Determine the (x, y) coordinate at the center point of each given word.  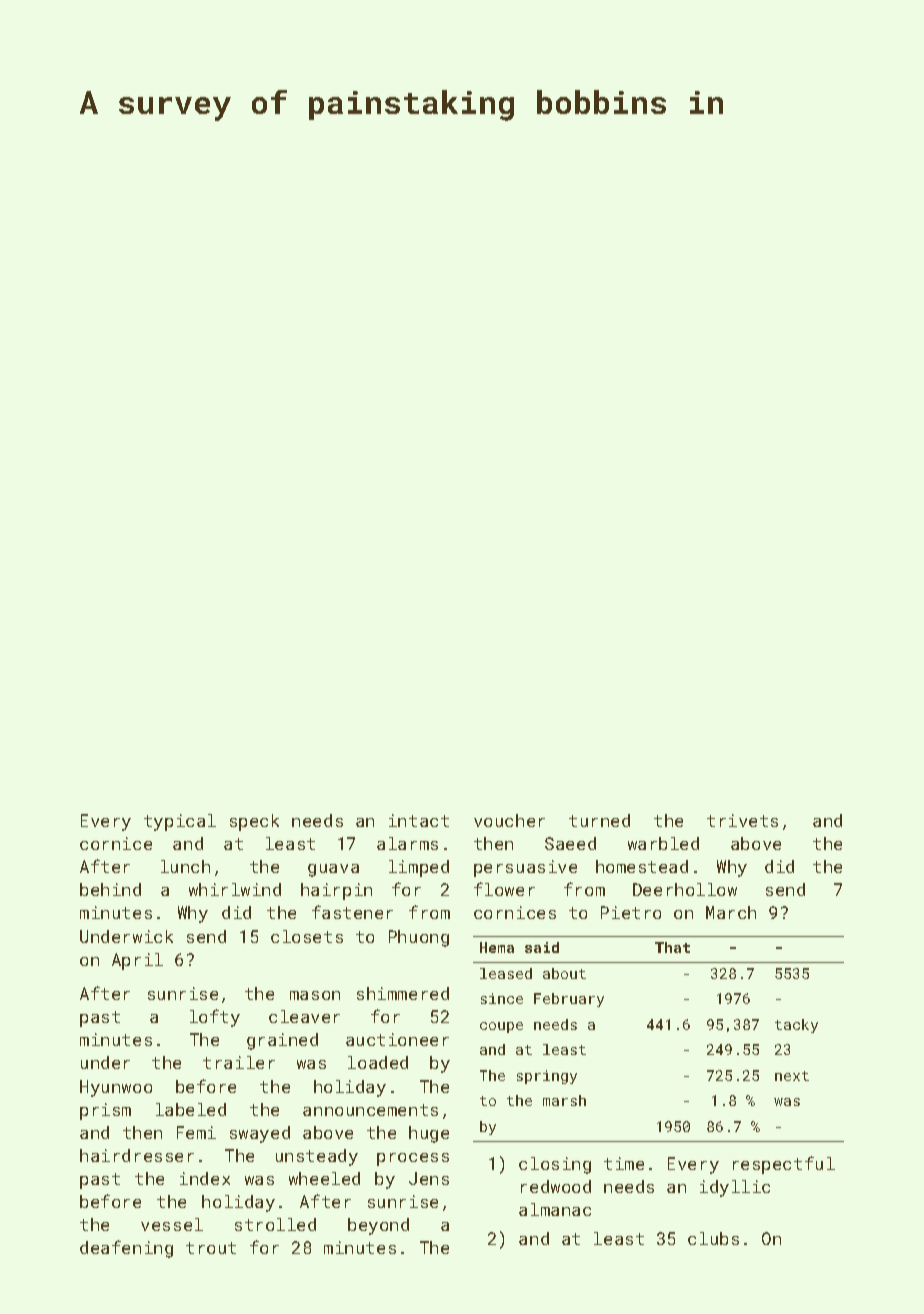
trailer (239, 1062)
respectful (784, 1165)
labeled (191, 1109)
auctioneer (397, 1039)
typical (180, 822)
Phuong (419, 938)
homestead (642, 866)
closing (555, 1165)
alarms (407, 843)
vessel (172, 1224)
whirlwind (235, 889)
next (792, 1076)
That (672, 947)
